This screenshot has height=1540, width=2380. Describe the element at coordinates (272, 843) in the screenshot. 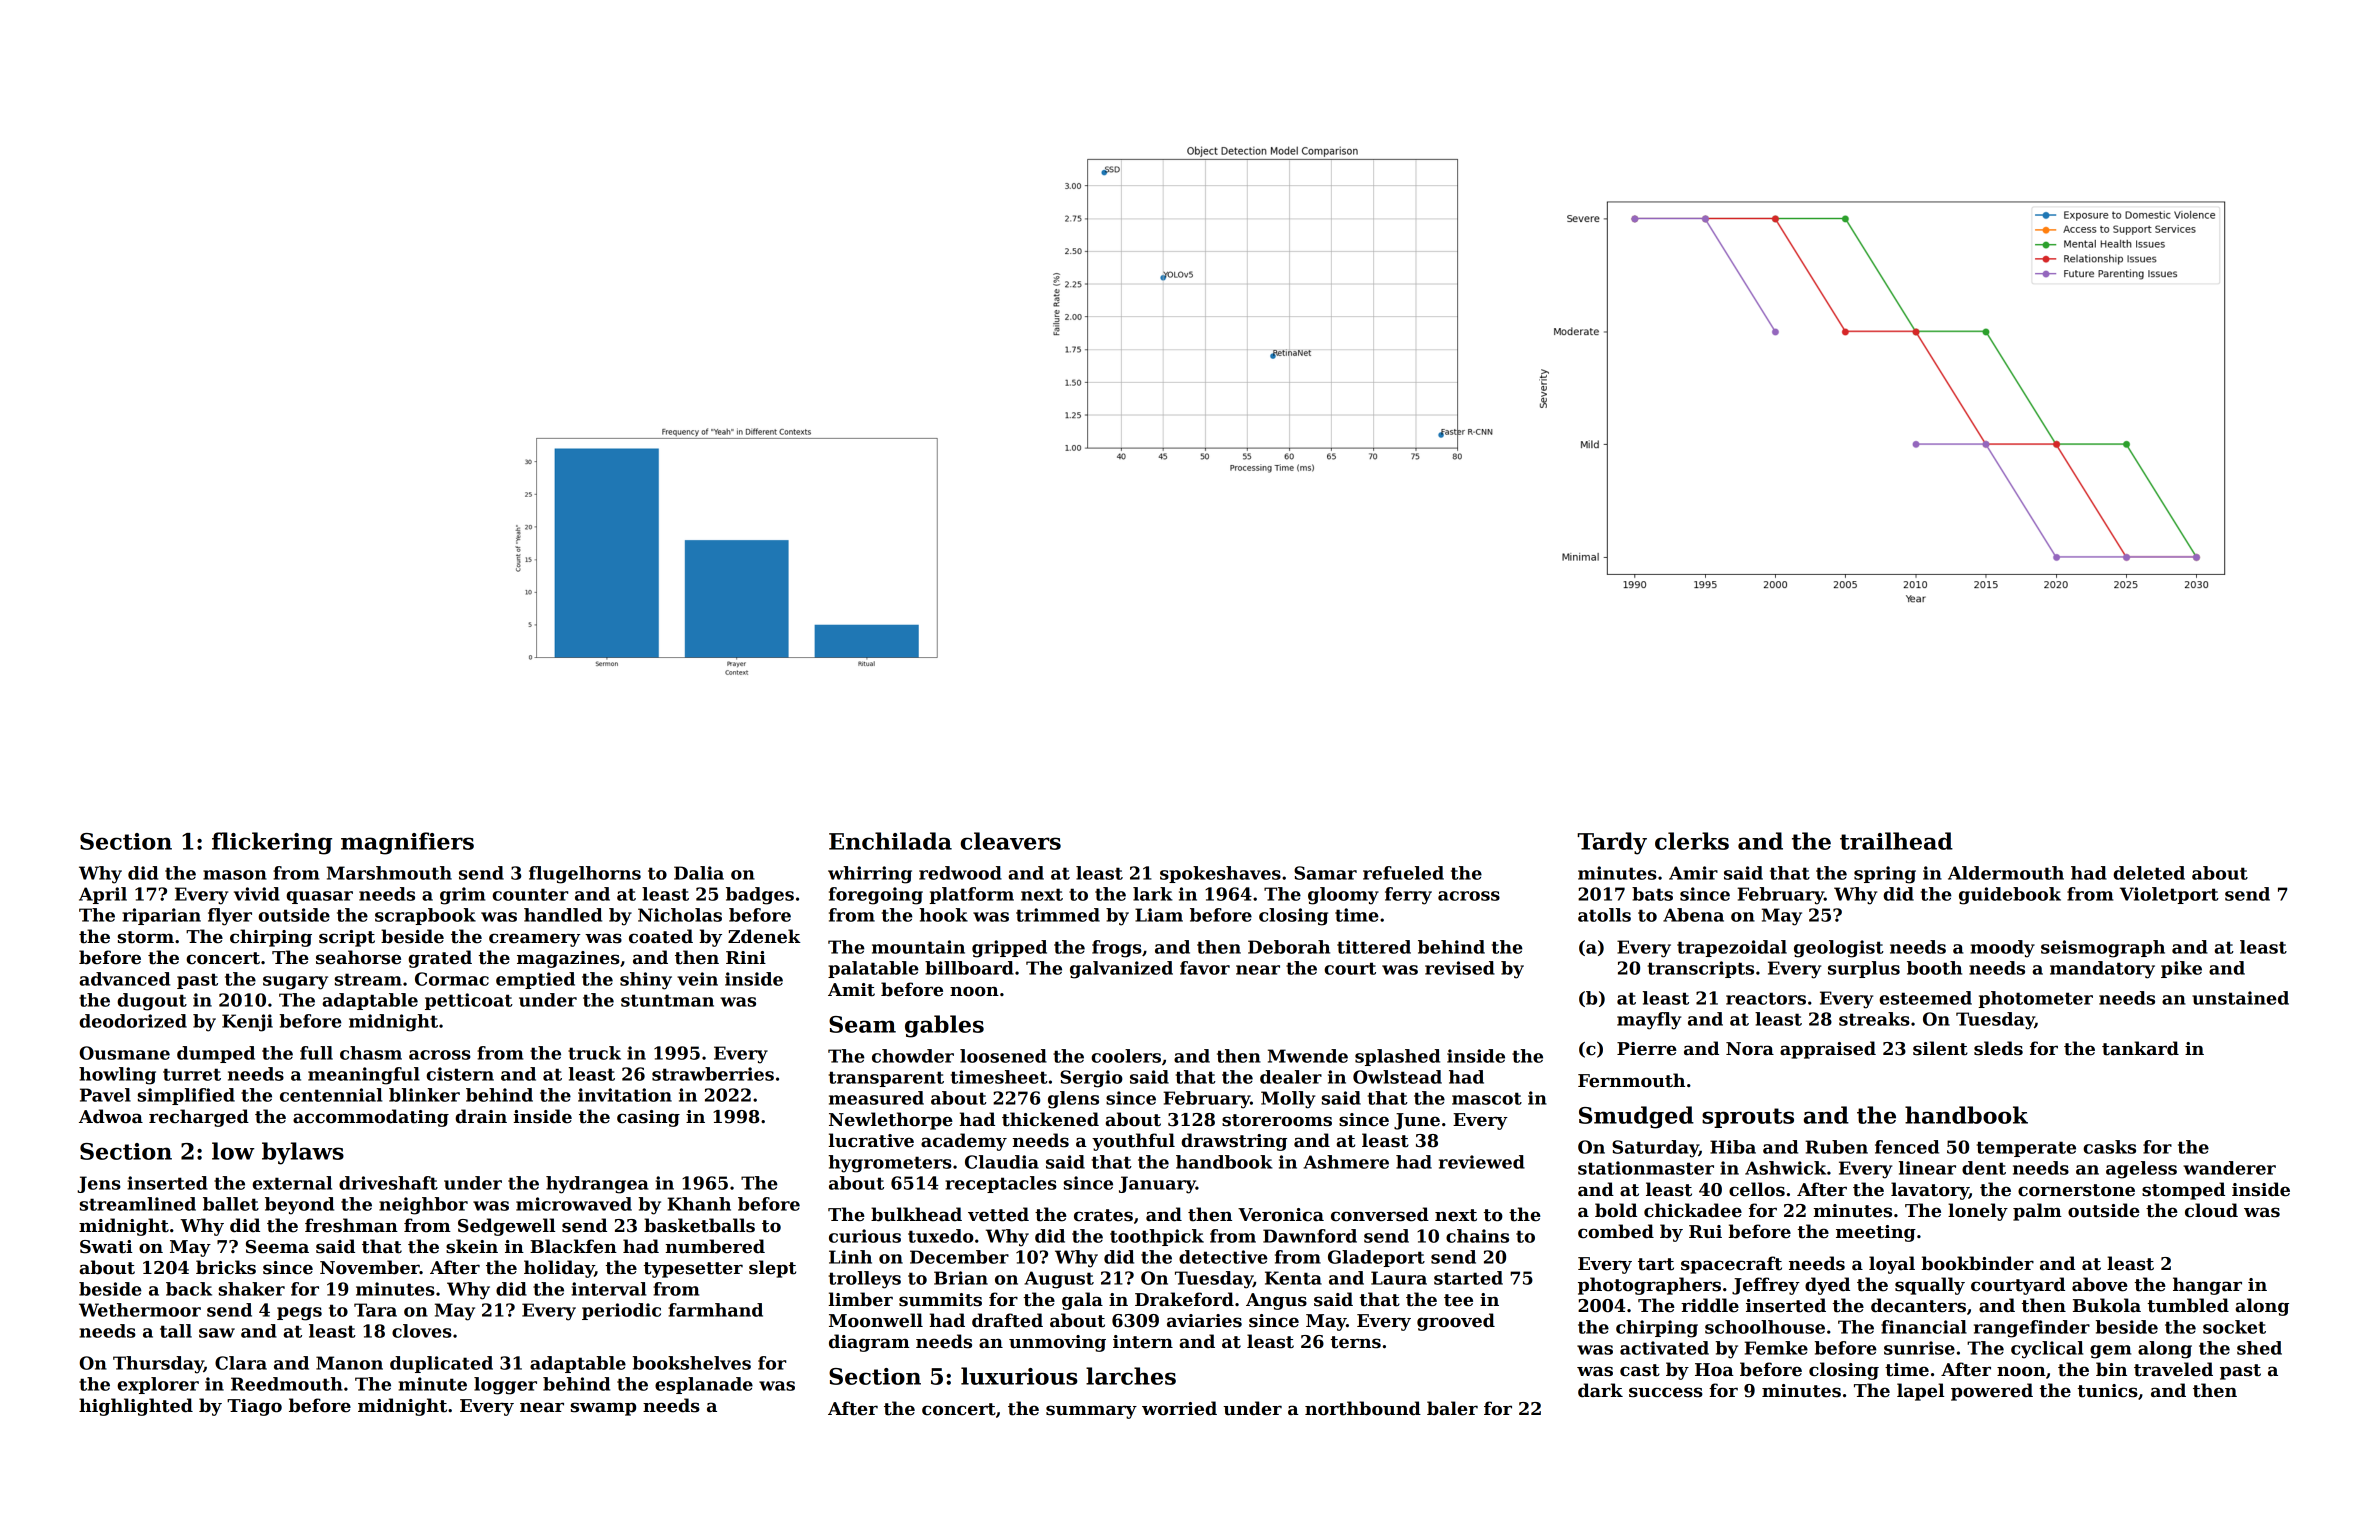

I see `flickering` at that location.
